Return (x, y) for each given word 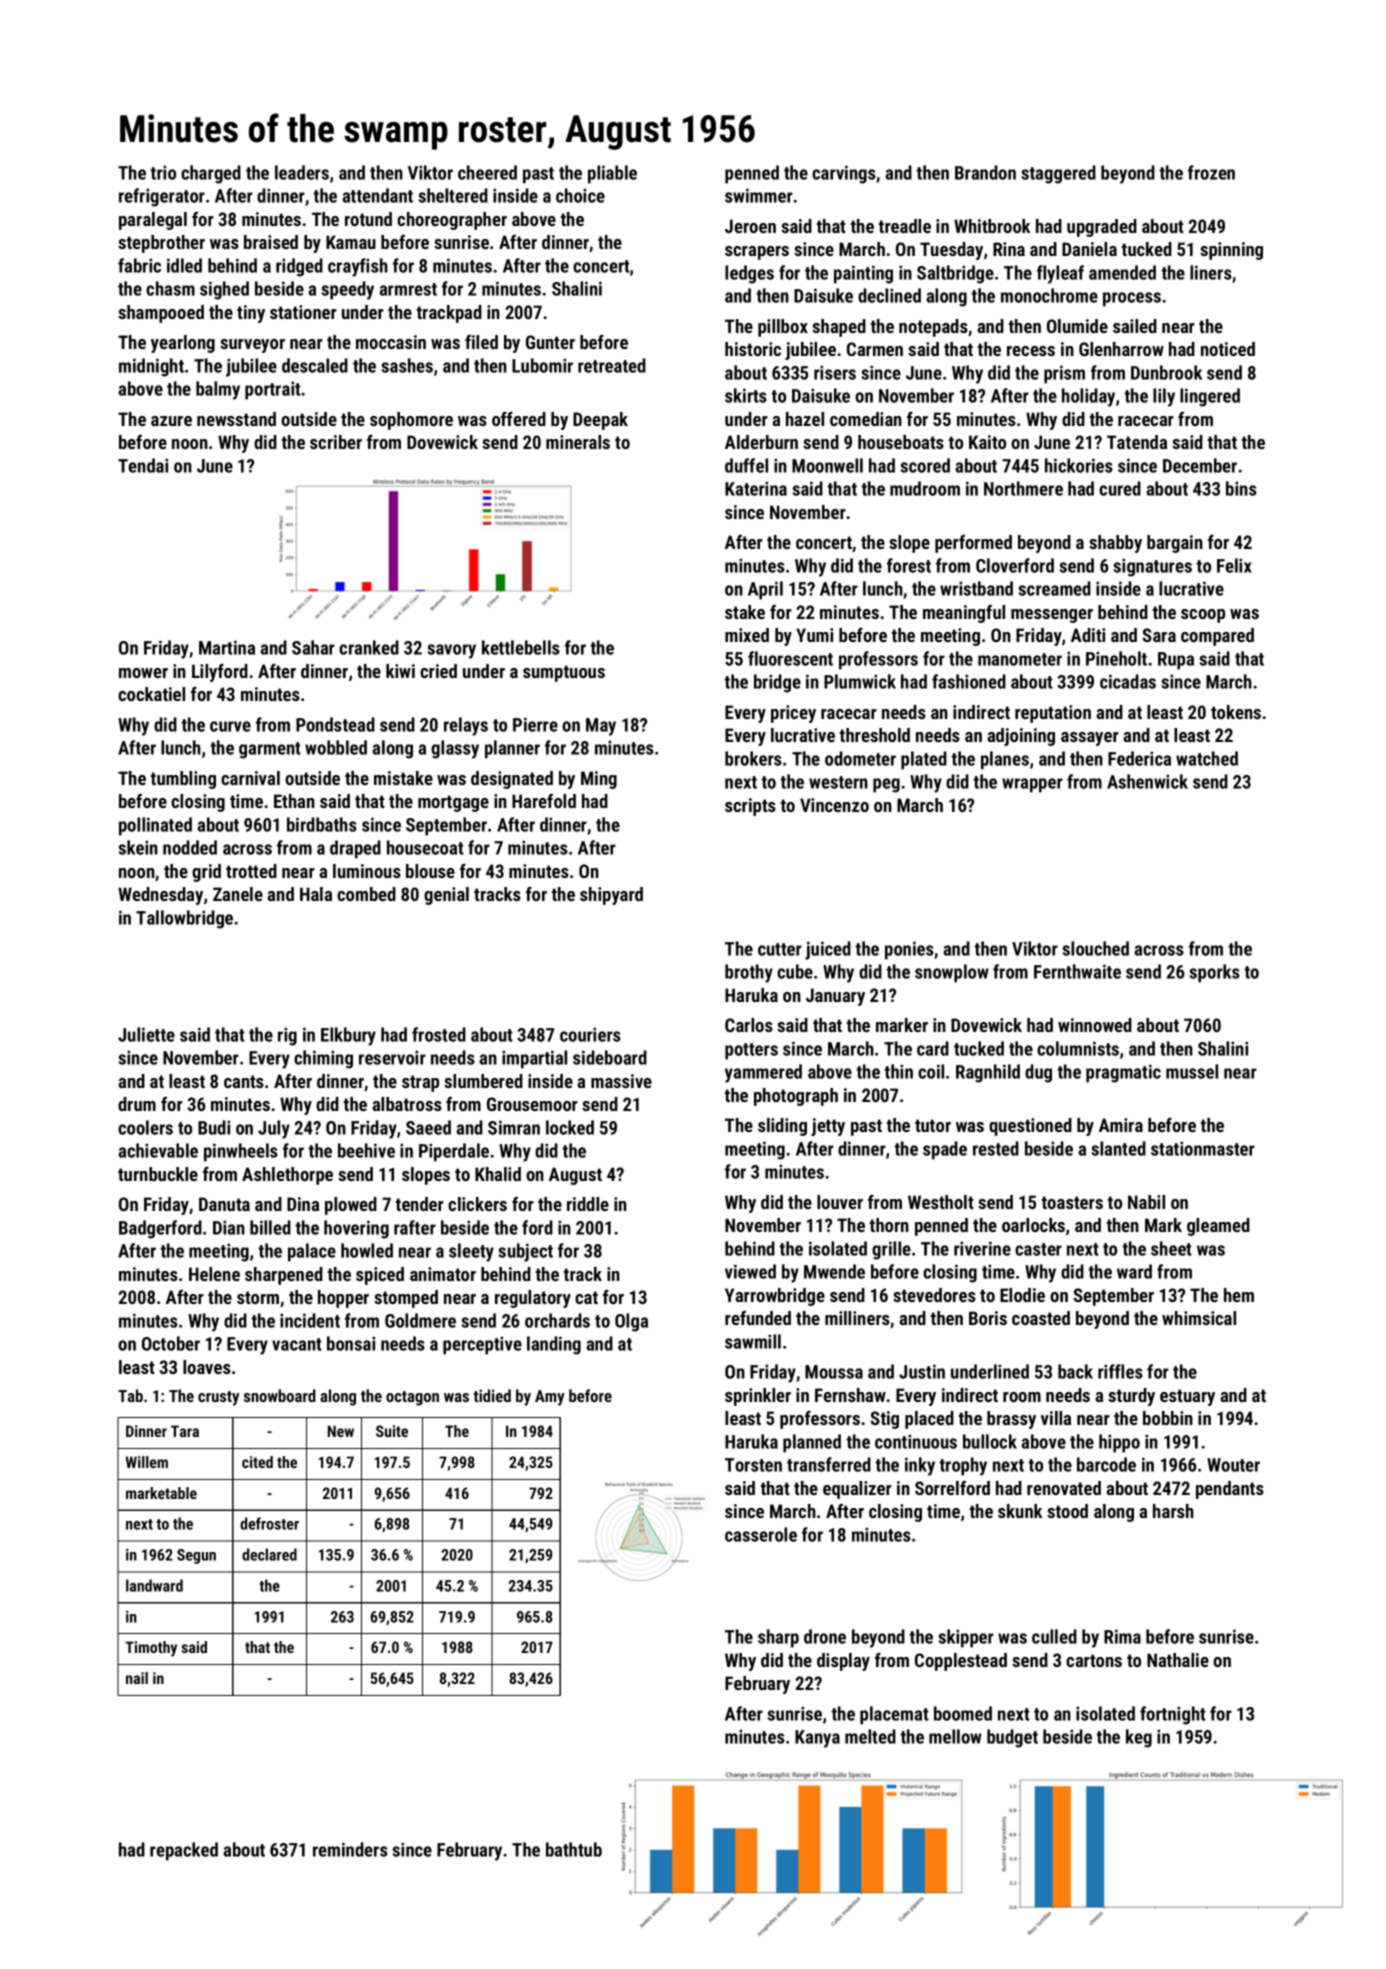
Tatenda (1137, 442)
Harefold (544, 801)
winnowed (1095, 1025)
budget (1012, 1738)
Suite (392, 1431)
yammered (763, 1073)
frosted (439, 1034)
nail (137, 1678)
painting (863, 274)
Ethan (294, 801)
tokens (1236, 712)
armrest (408, 289)
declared (269, 1554)
